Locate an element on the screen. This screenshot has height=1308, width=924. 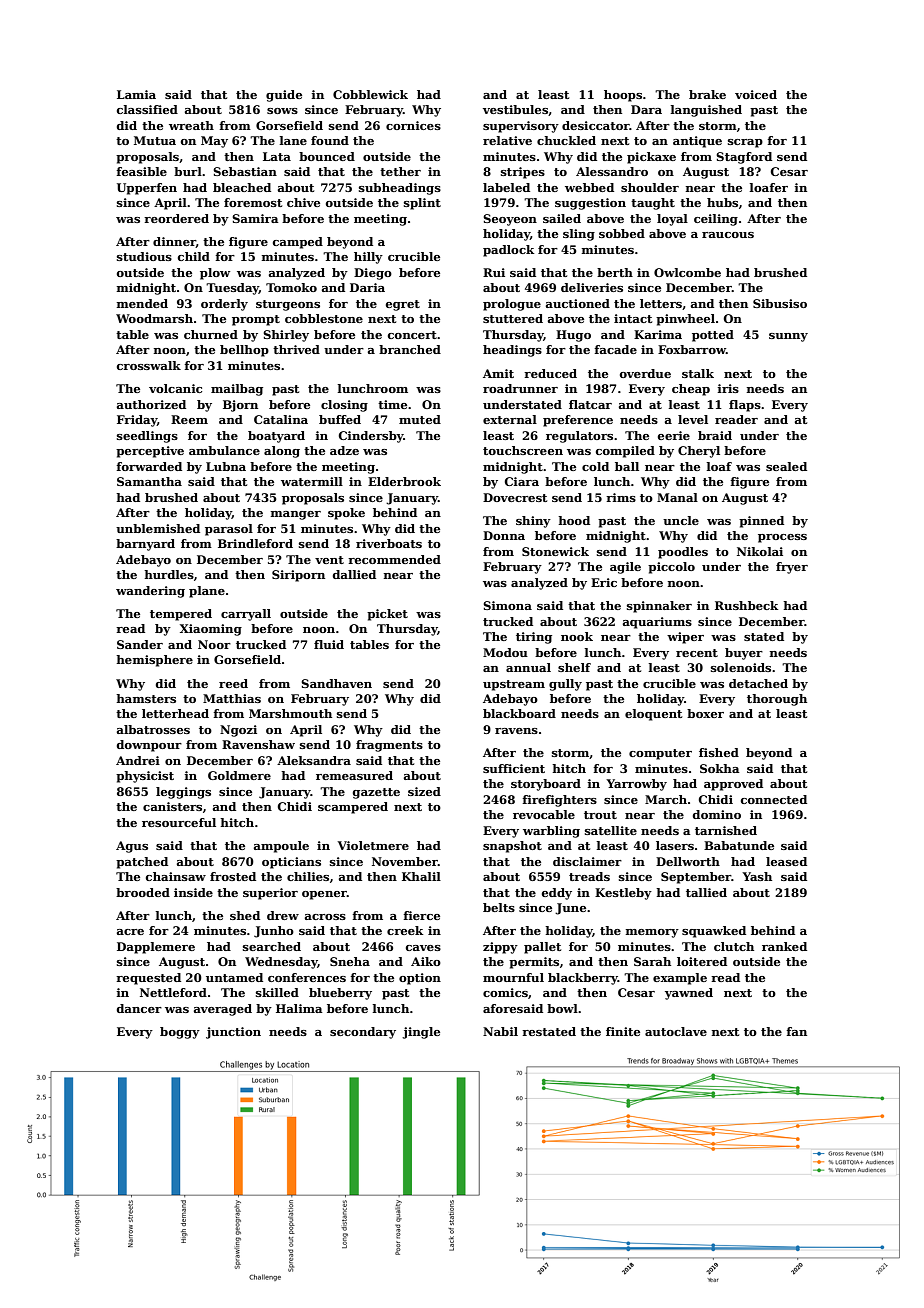
reduced is located at coordinates (550, 373).
